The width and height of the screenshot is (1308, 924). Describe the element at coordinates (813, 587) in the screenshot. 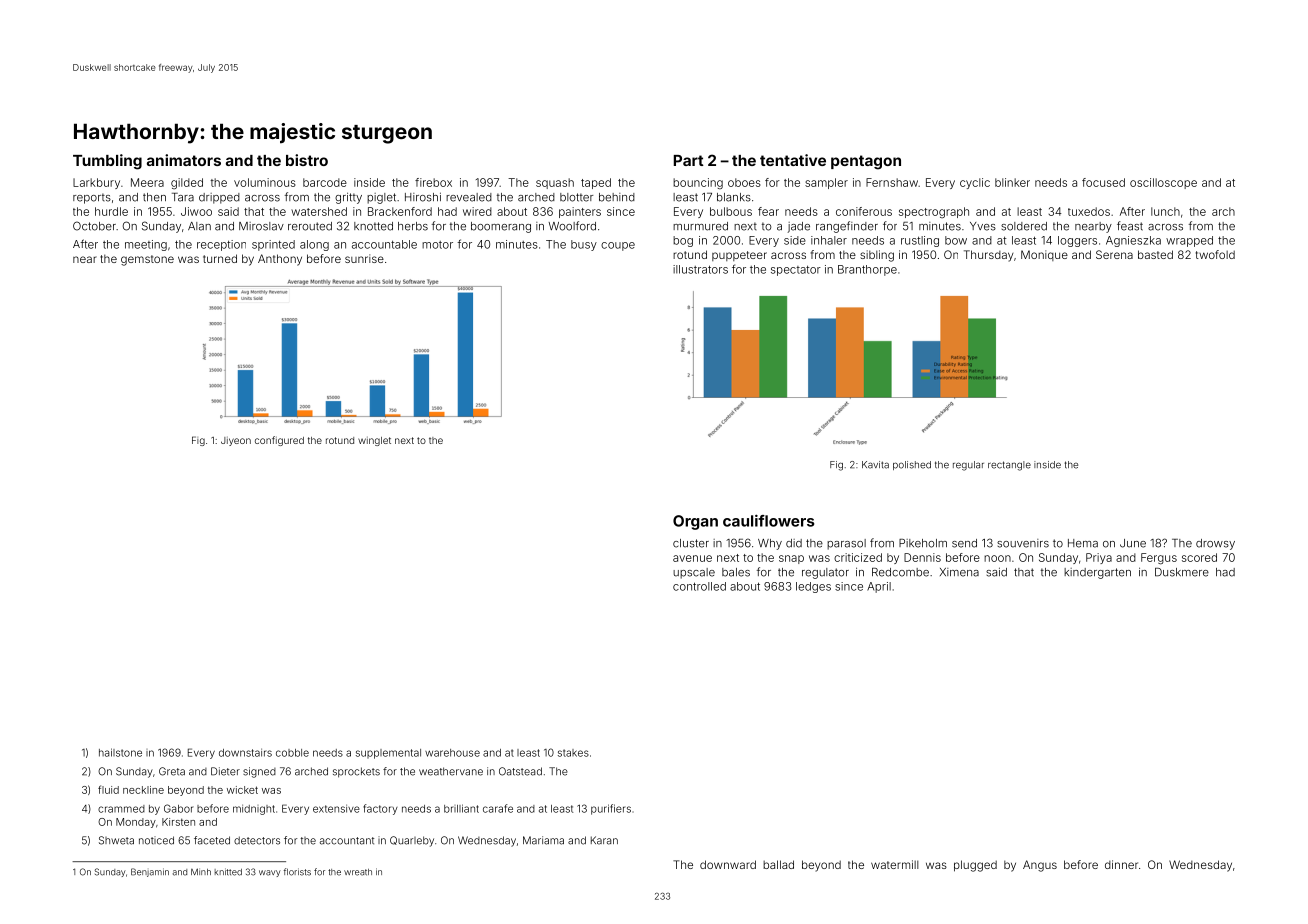

I see `ledges` at that location.
